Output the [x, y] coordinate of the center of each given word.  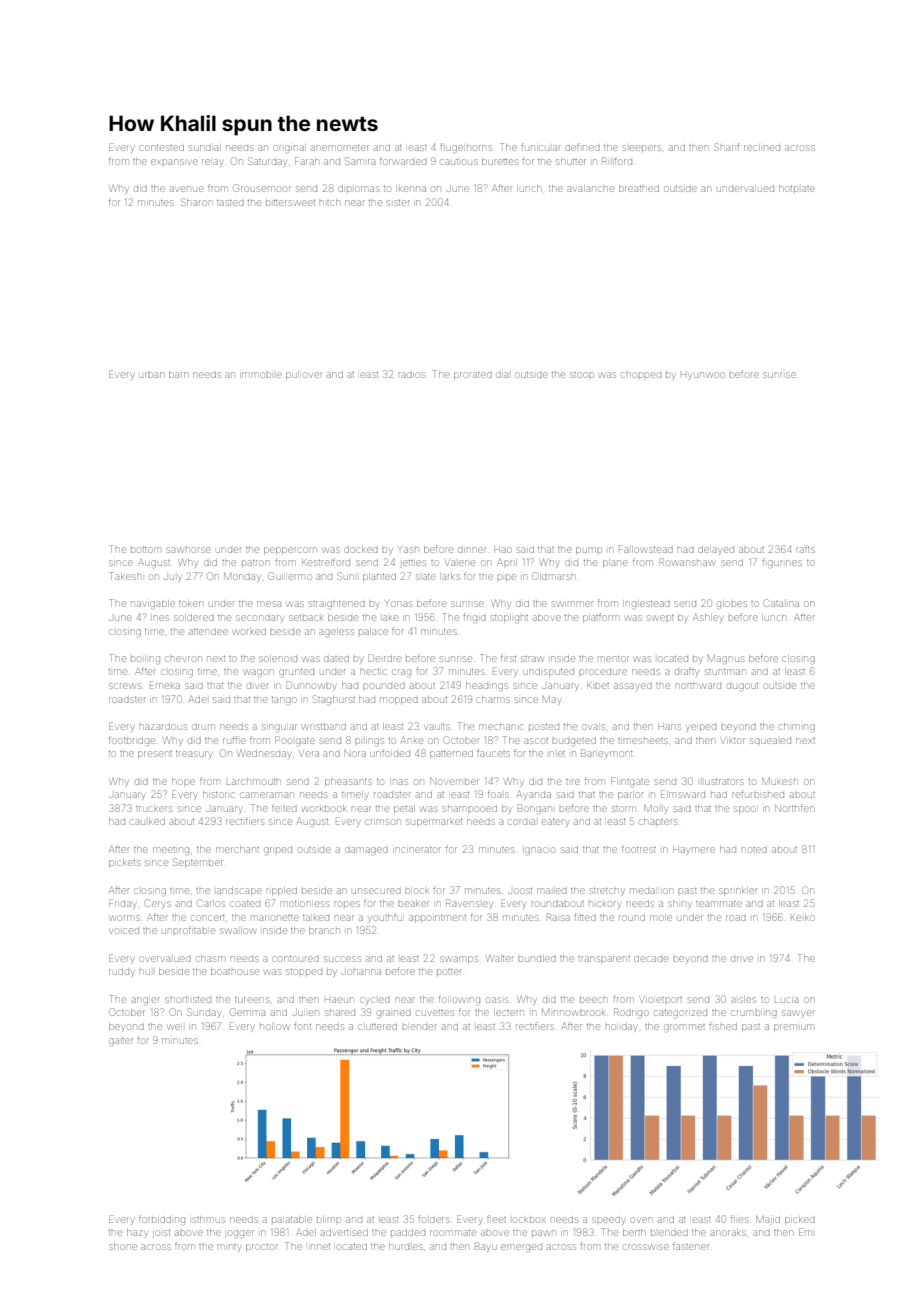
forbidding [162, 1220]
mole [661, 917]
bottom [146, 550]
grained [394, 1014]
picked [800, 1220]
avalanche [591, 188]
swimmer [572, 604]
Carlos [211, 903]
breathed [639, 188]
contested [162, 148]
